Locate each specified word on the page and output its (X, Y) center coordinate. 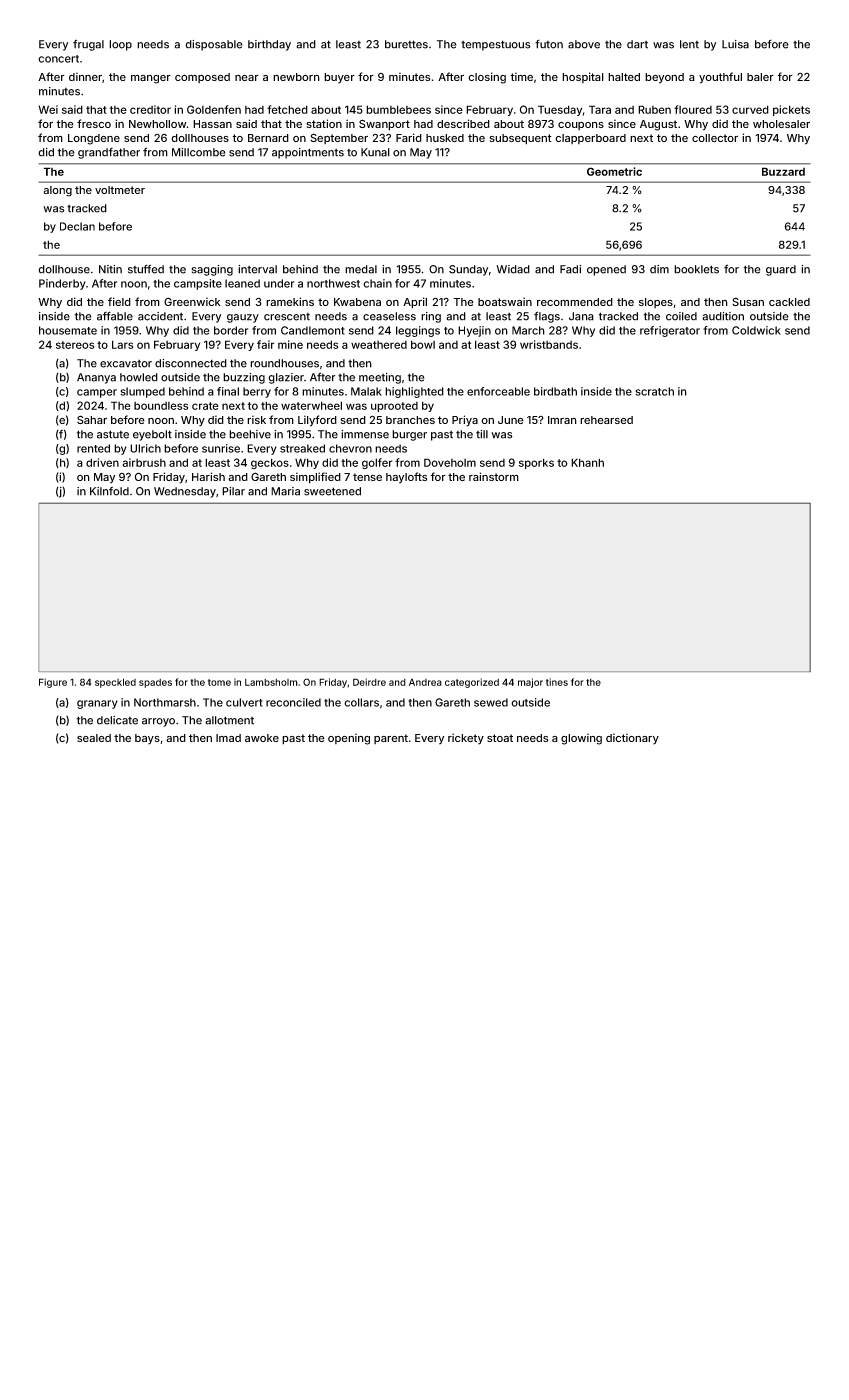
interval (257, 269)
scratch (654, 391)
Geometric (614, 171)
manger (151, 79)
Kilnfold (109, 491)
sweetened (332, 491)
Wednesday (185, 492)
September (339, 138)
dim (659, 269)
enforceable (498, 391)
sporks (536, 463)
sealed (94, 738)
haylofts (406, 478)
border (231, 330)
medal (361, 269)
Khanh (587, 462)
